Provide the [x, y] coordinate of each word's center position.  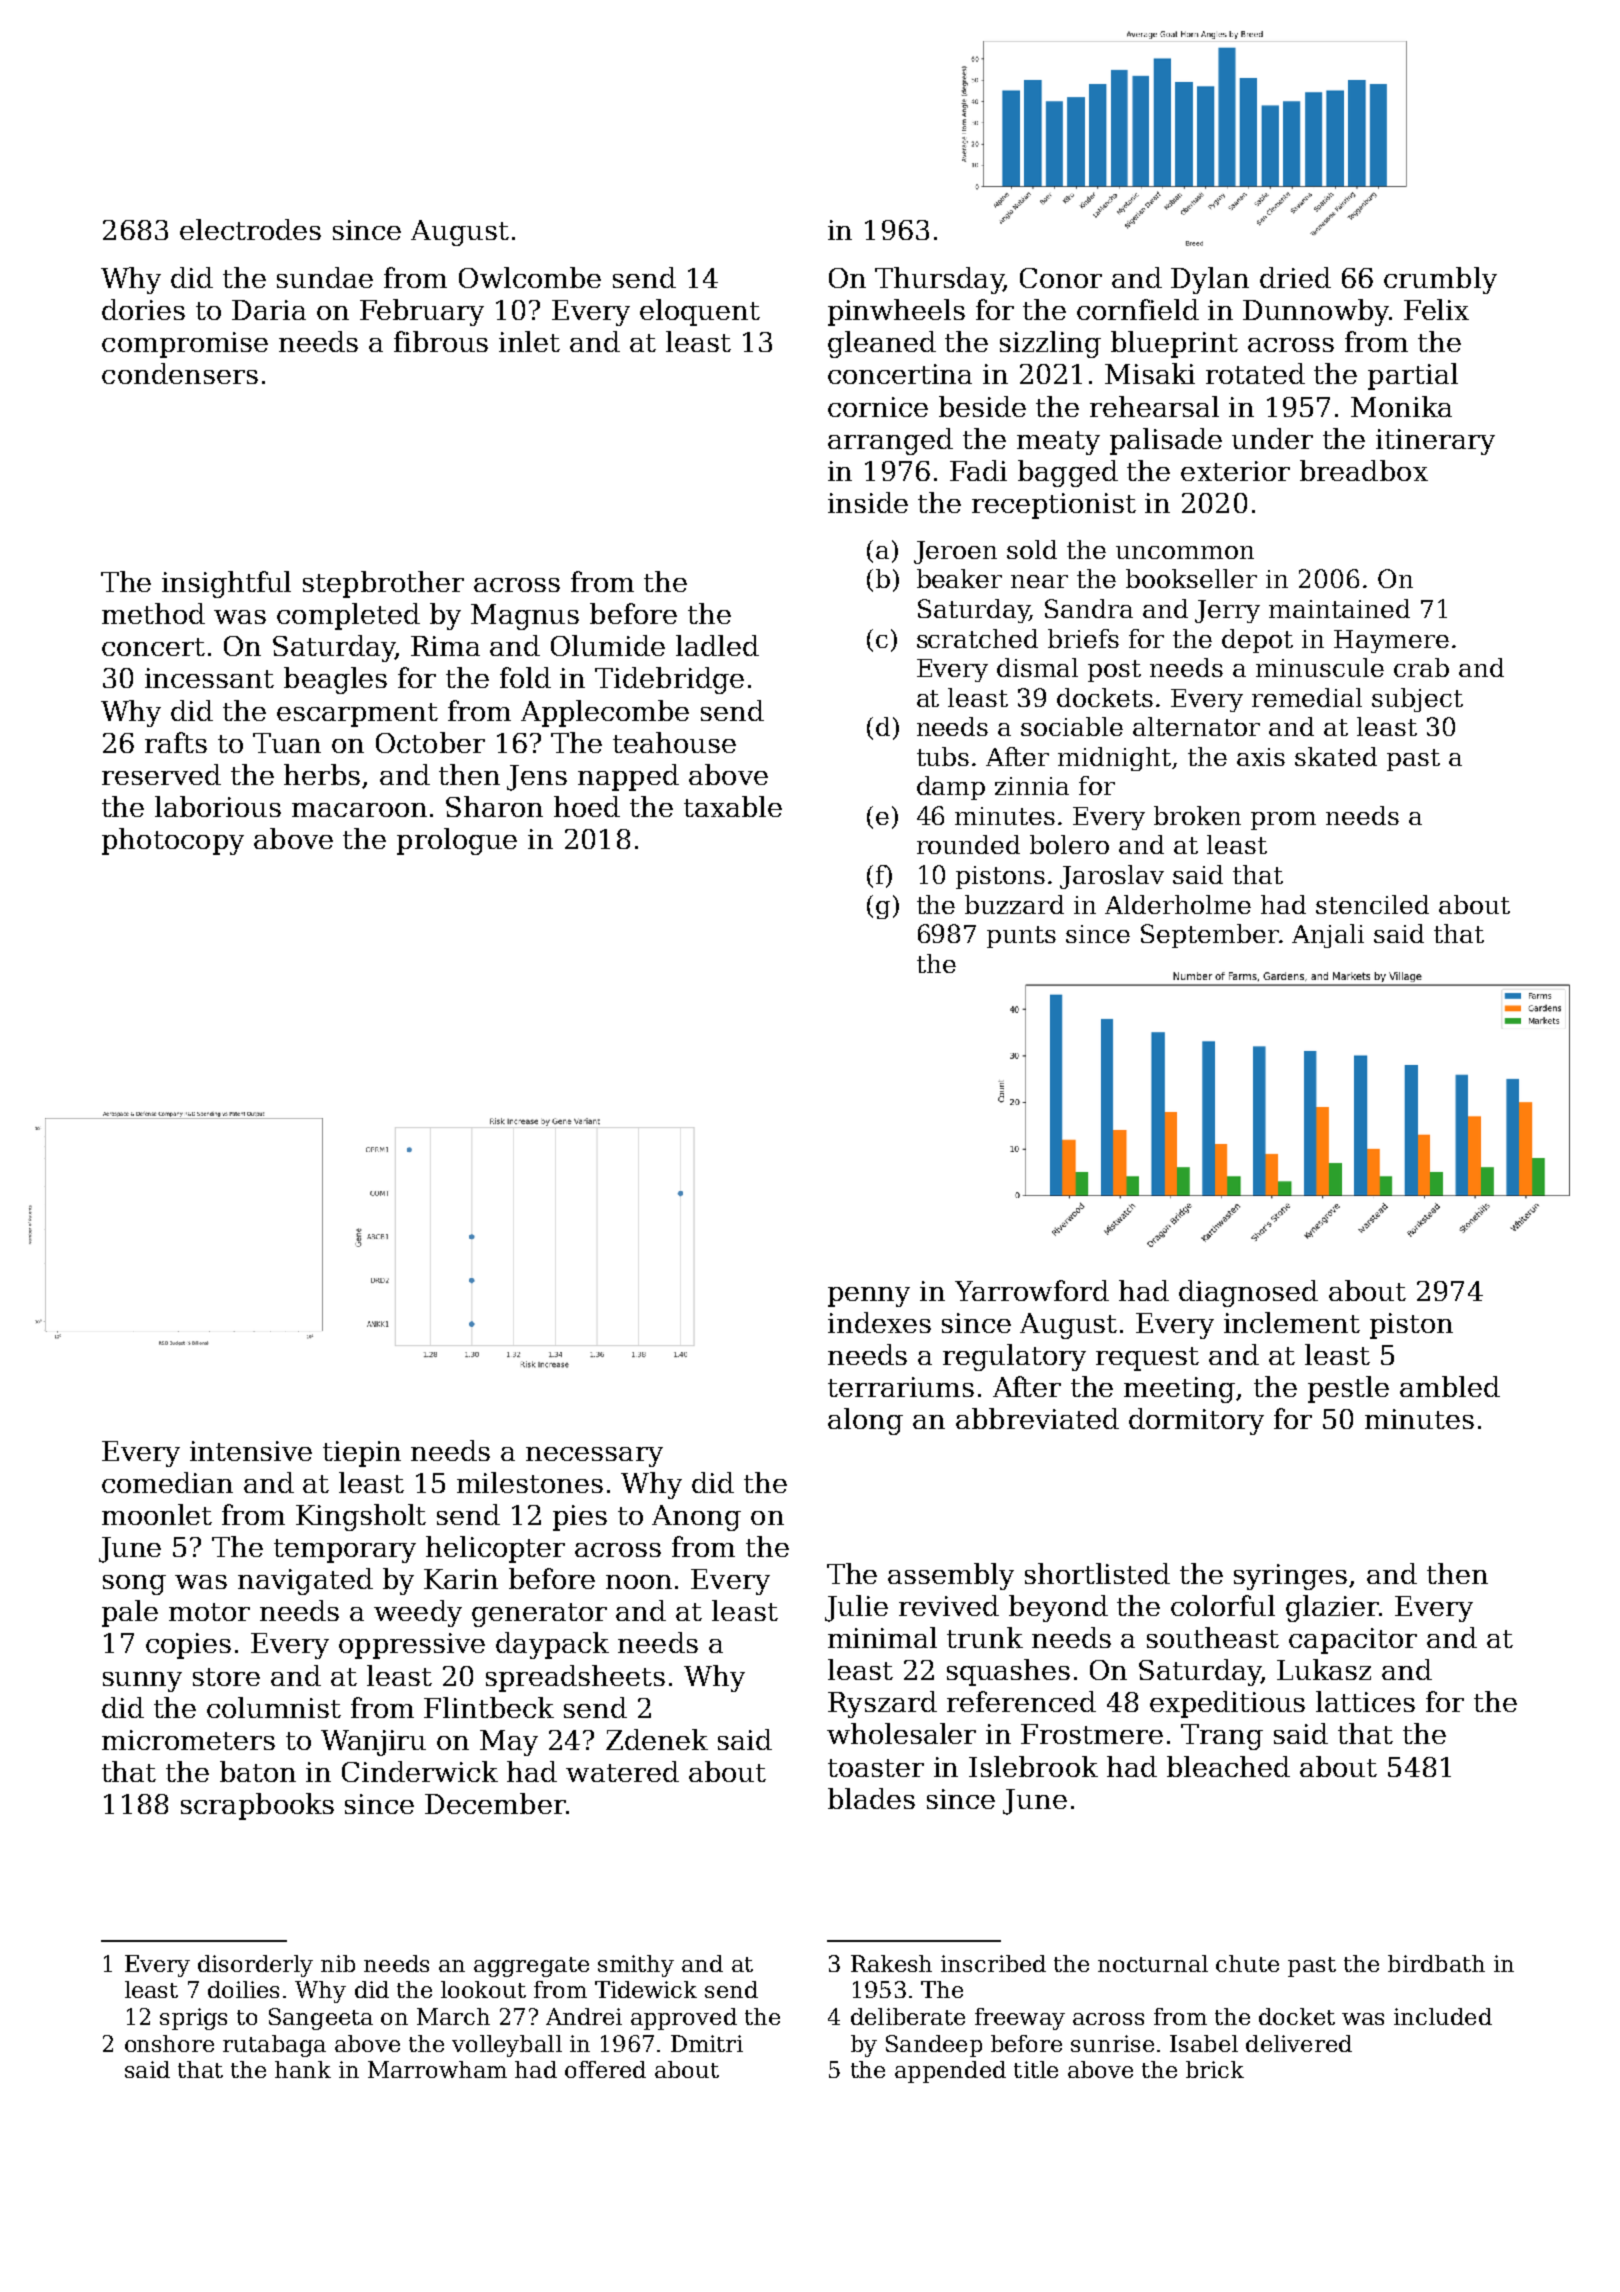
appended [950, 2072]
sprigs [193, 2019]
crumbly [1440, 280]
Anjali [1328, 936]
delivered [1299, 2043]
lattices [1365, 1701]
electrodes [250, 229]
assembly [951, 1576]
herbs [322, 774]
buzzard [1014, 904]
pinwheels [896, 312]
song [134, 1585]
